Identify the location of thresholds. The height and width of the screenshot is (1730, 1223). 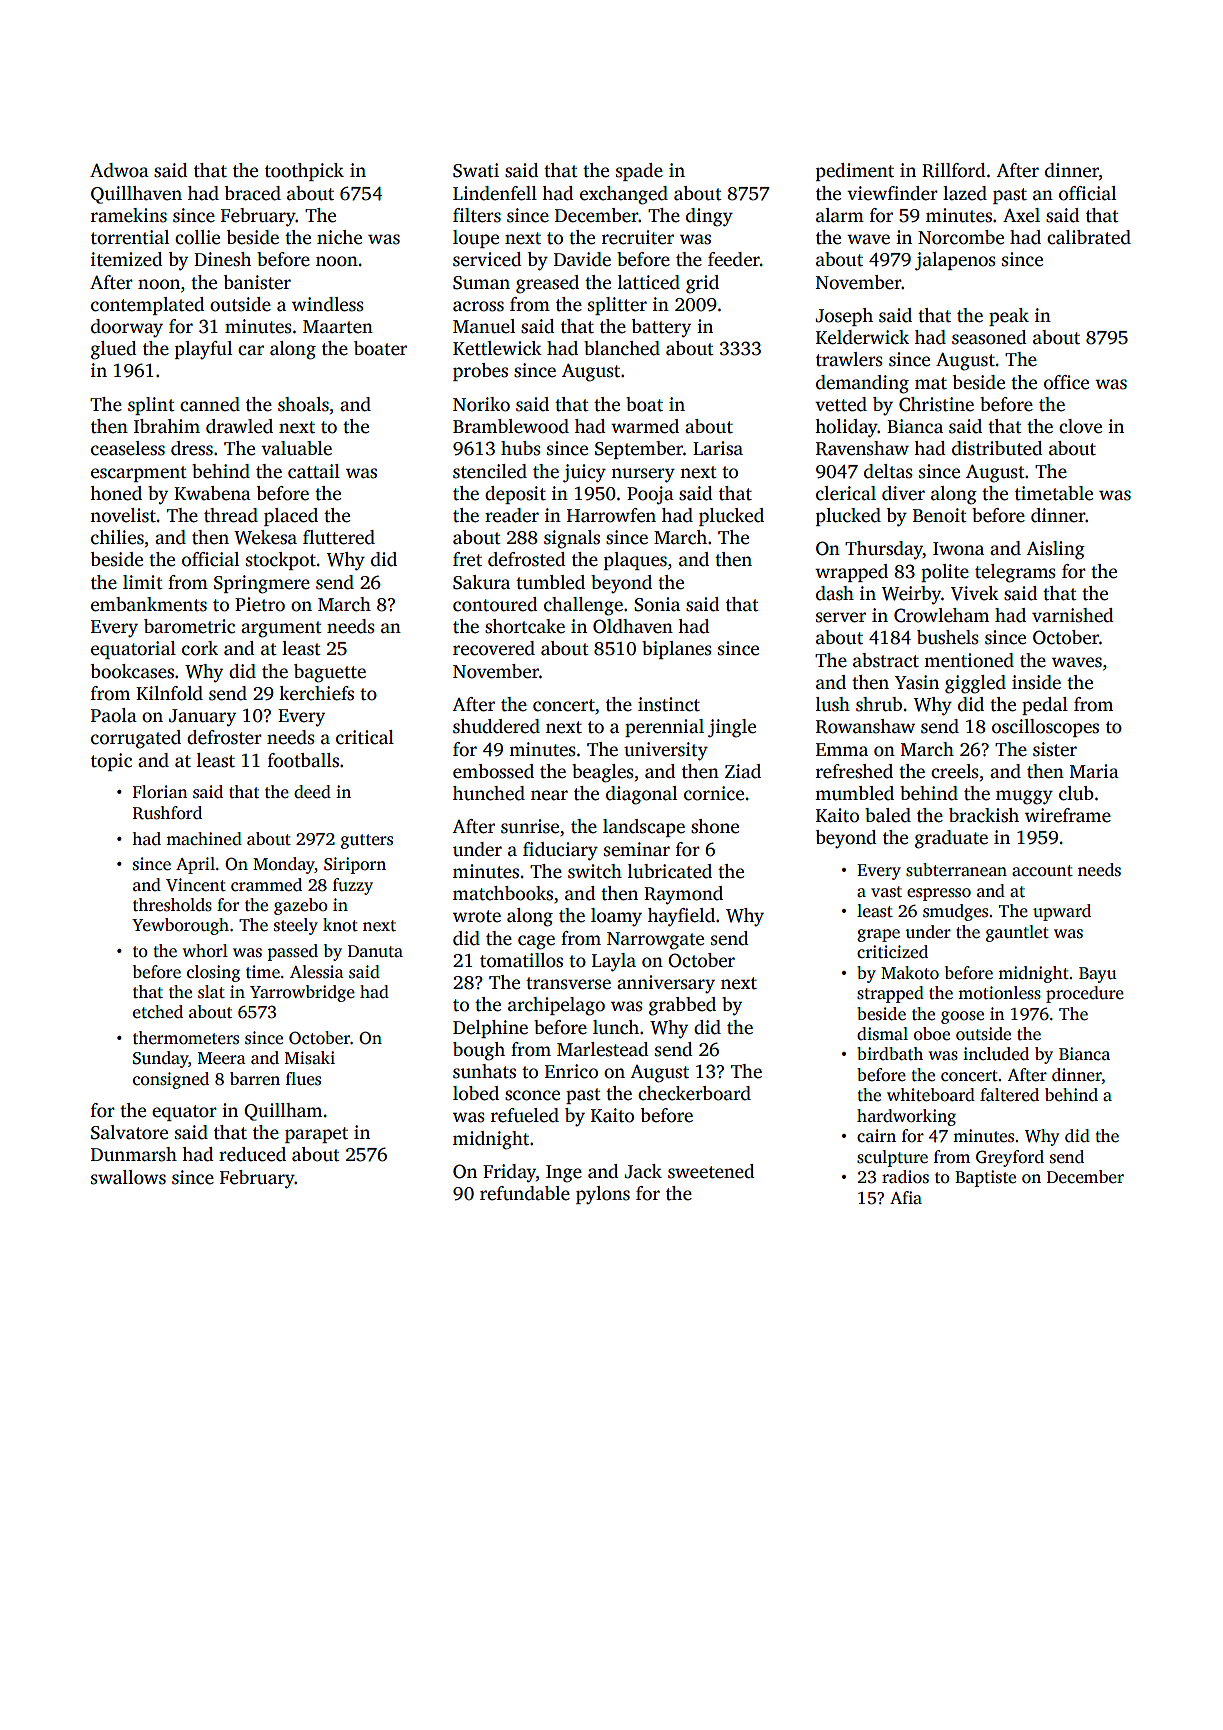
(172, 905).
